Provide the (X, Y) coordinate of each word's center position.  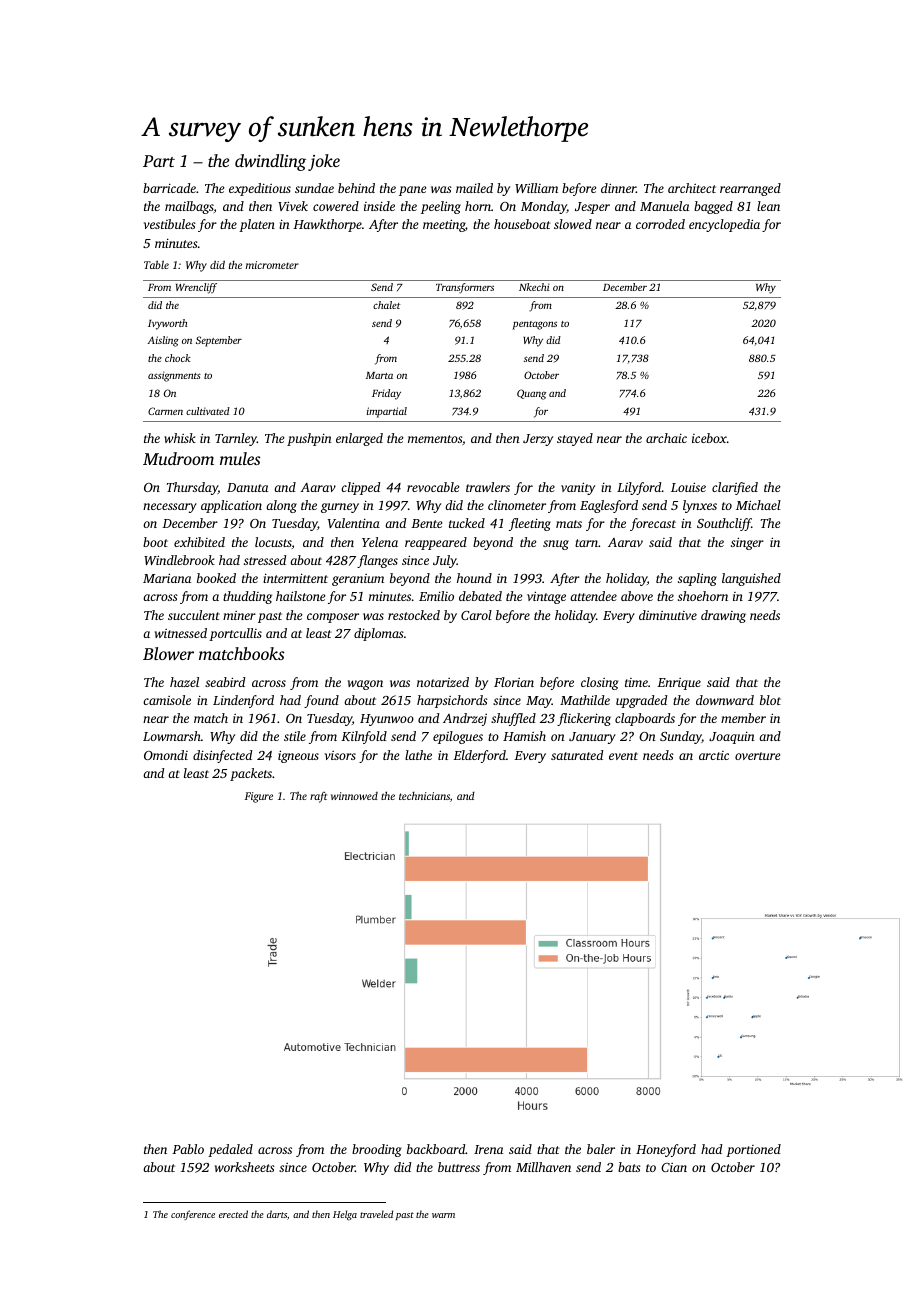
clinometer (517, 505)
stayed (575, 439)
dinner (618, 188)
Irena (488, 1149)
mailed (474, 188)
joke (324, 162)
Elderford (479, 756)
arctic (714, 755)
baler (601, 1149)
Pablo (188, 1149)
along (281, 506)
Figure (259, 797)
